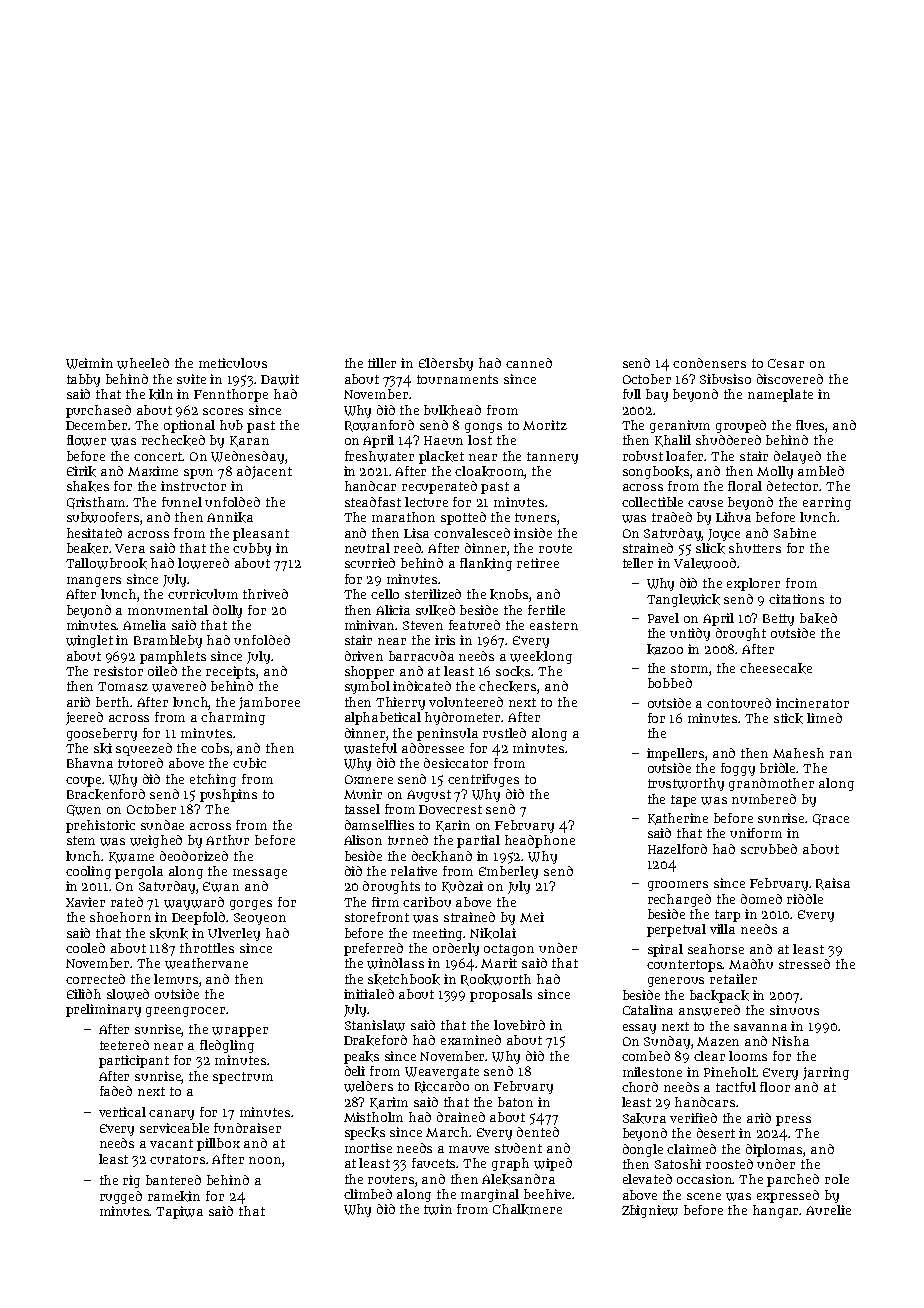 Image resolution: width=924 pixels, height=1308 pixels. Describe the element at coordinates (365, 1133) in the image. I see `specks` at that location.
